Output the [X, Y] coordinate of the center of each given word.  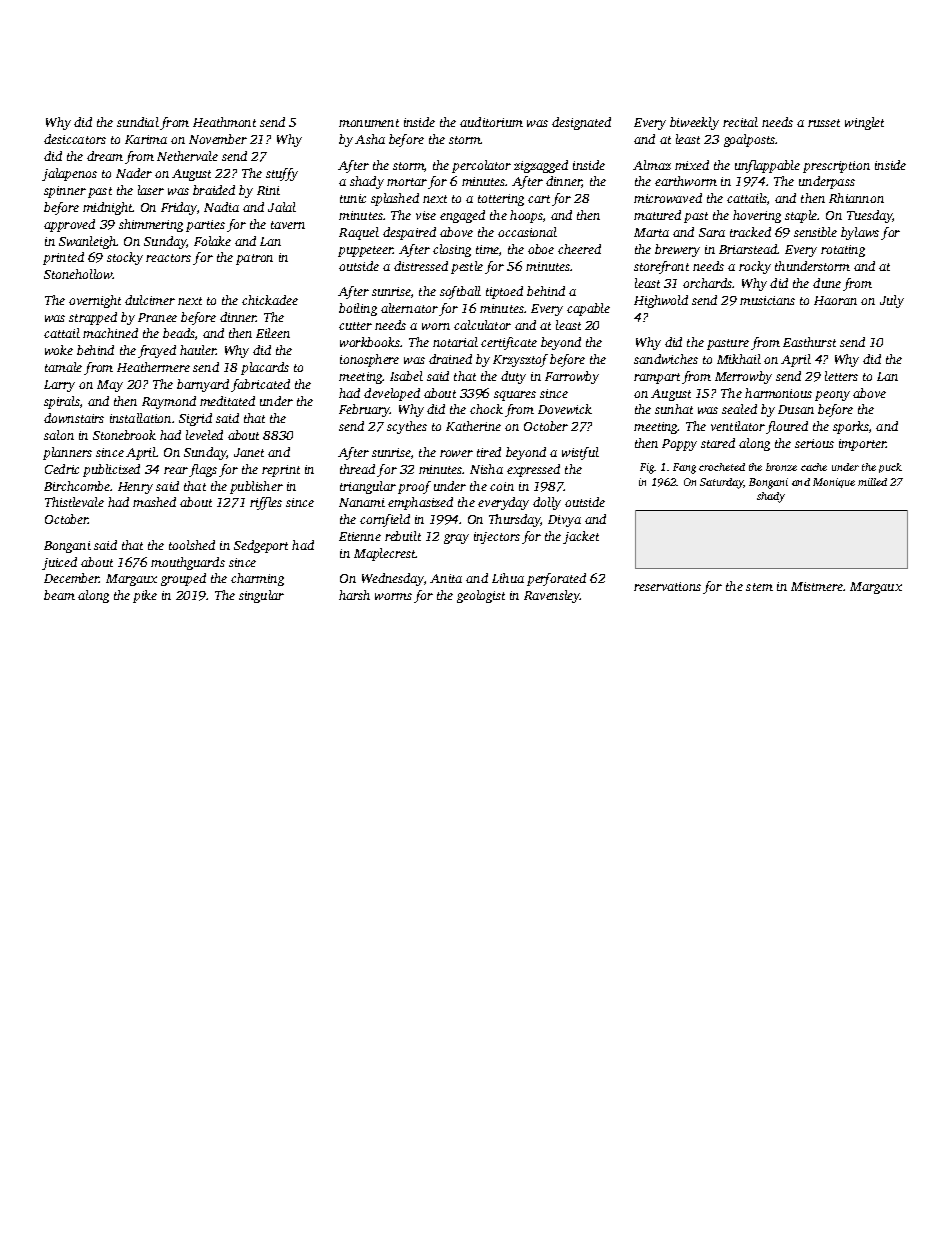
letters [841, 376]
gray [456, 539]
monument [369, 123]
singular [261, 596]
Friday [179, 208]
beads [179, 333]
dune [827, 283]
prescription [836, 167]
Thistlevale [74, 502]
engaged [462, 216]
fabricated [260, 385]
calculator [482, 325]
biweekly [694, 123]
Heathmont [224, 122]
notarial [455, 342]
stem [759, 587]
